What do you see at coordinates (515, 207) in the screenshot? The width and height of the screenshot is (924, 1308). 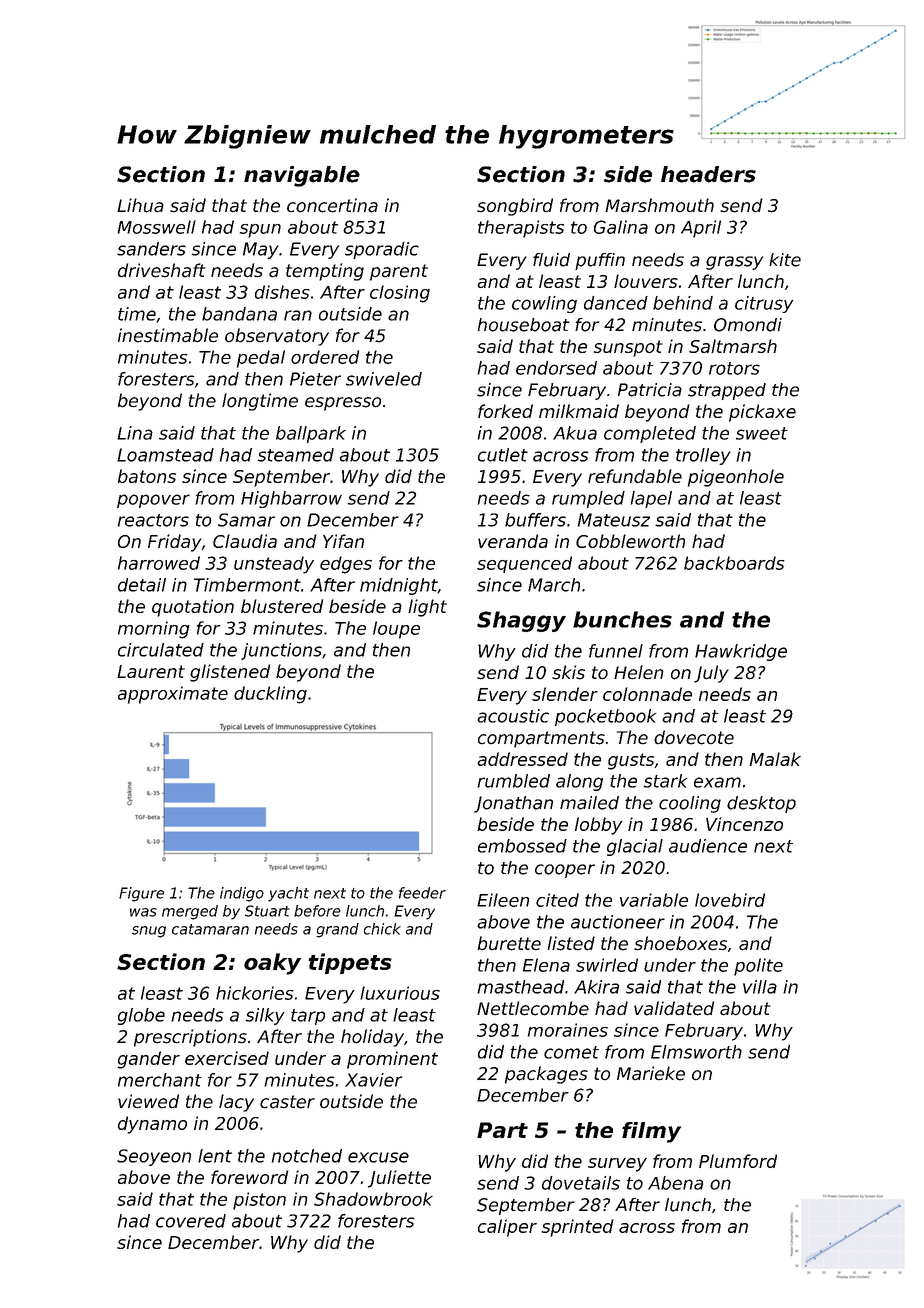 I see `songbird` at bounding box center [515, 207].
